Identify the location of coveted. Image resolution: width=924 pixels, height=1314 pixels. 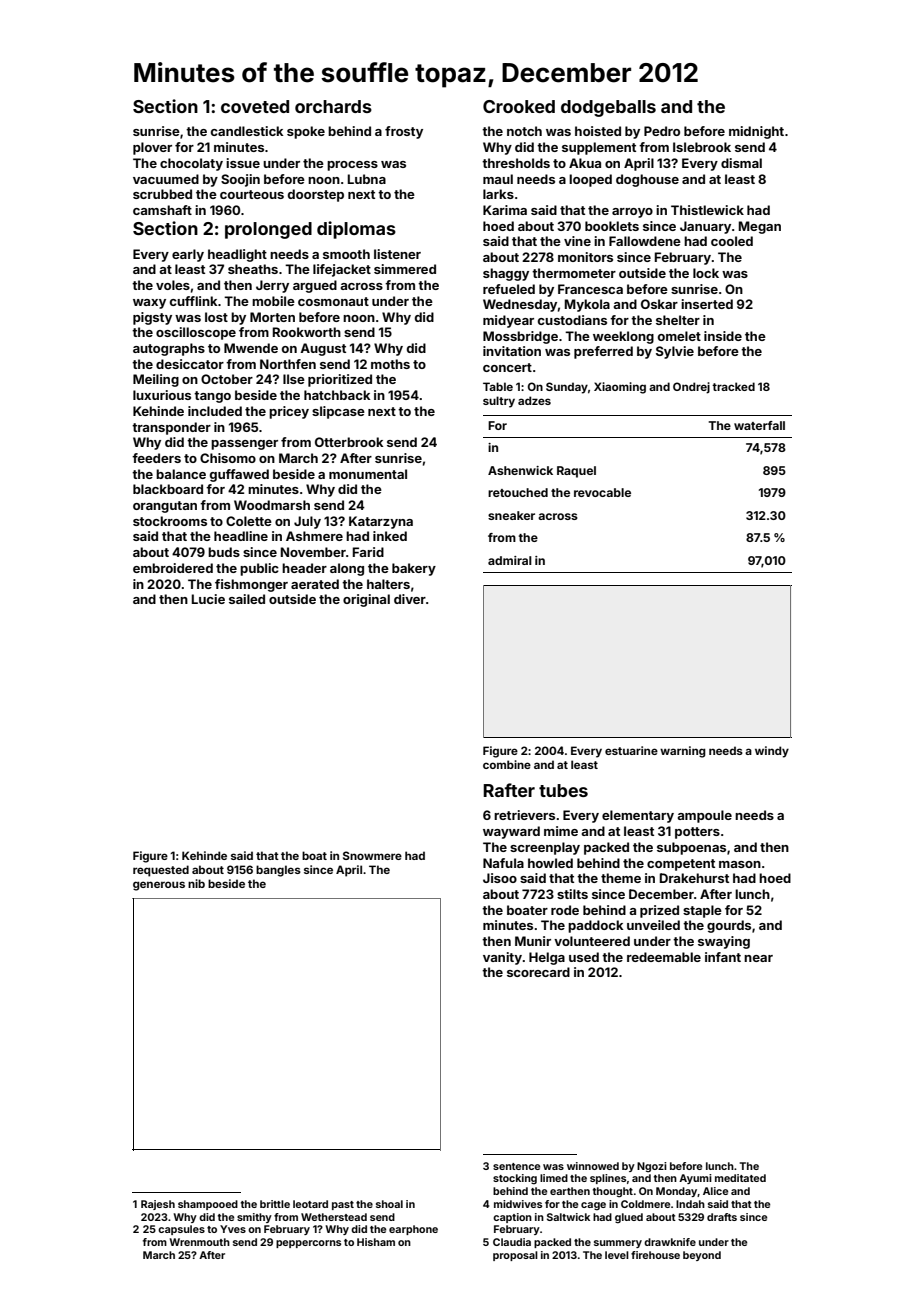
(255, 106).
